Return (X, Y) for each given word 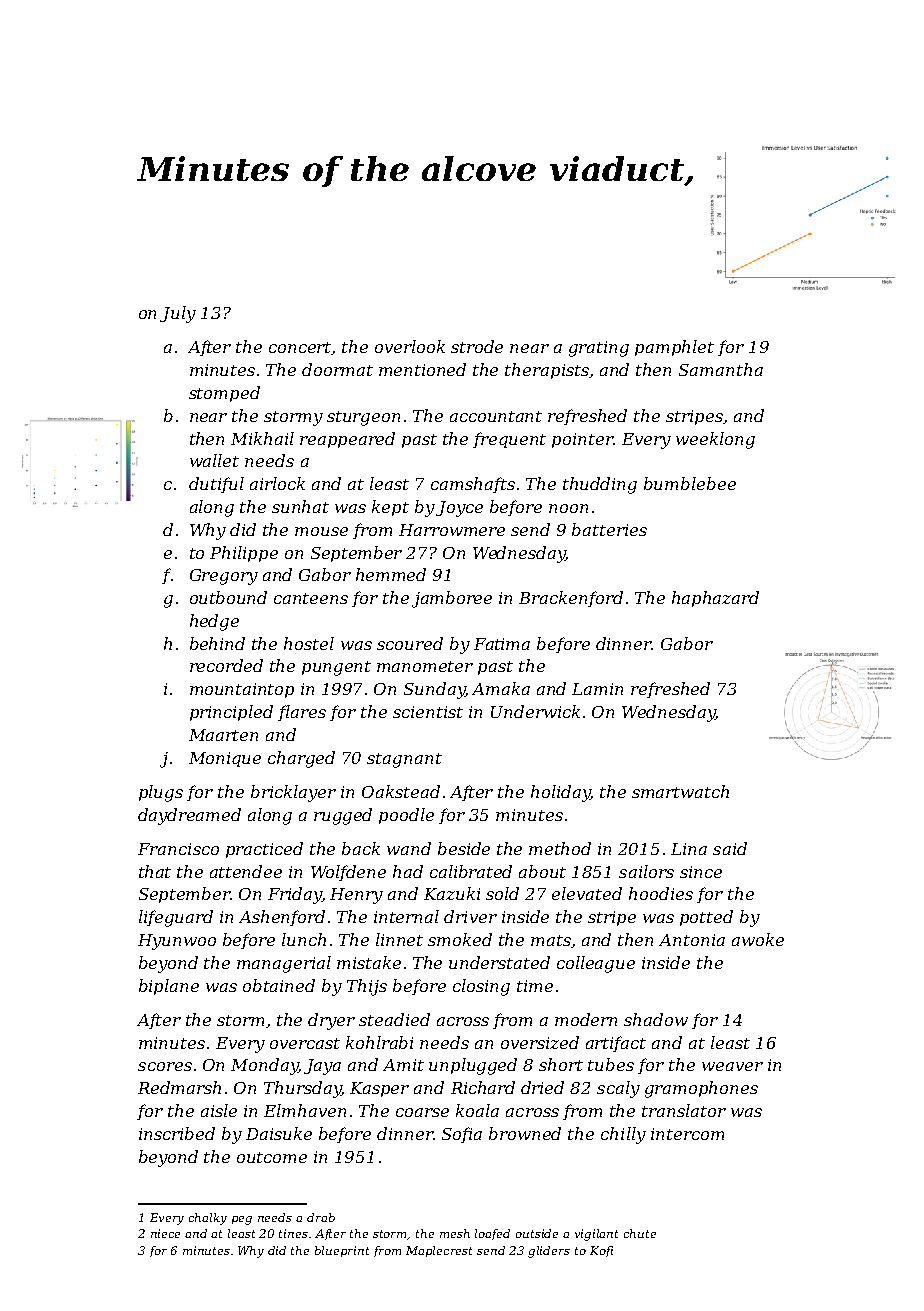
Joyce (459, 509)
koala (477, 1110)
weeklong (715, 440)
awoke (758, 939)
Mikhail (262, 438)
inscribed (177, 1133)
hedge (214, 622)
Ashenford (282, 918)
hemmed (391, 574)
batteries (609, 529)
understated (499, 962)
